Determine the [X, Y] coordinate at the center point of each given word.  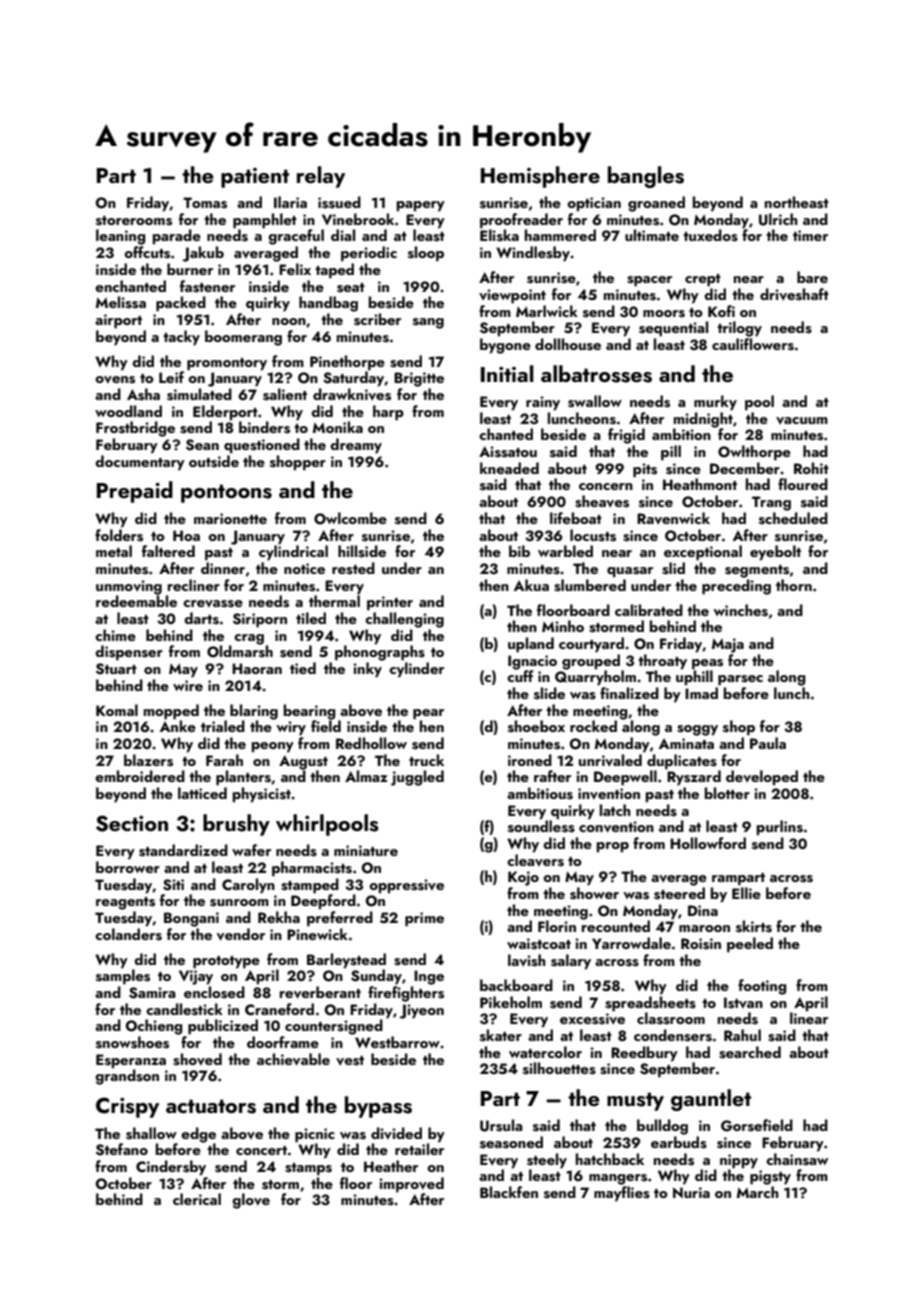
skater [501, 1035]
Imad [701, 693]
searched [750, 1052]
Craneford [279, 1009]
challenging [404, 620]
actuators [211, 1106]
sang [428, 323]
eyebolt [775, 553]
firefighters [406, 994]
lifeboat [576, 518]
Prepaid [135, 492]
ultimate [652, 235]
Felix [295, 269]
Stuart [116, 669]
